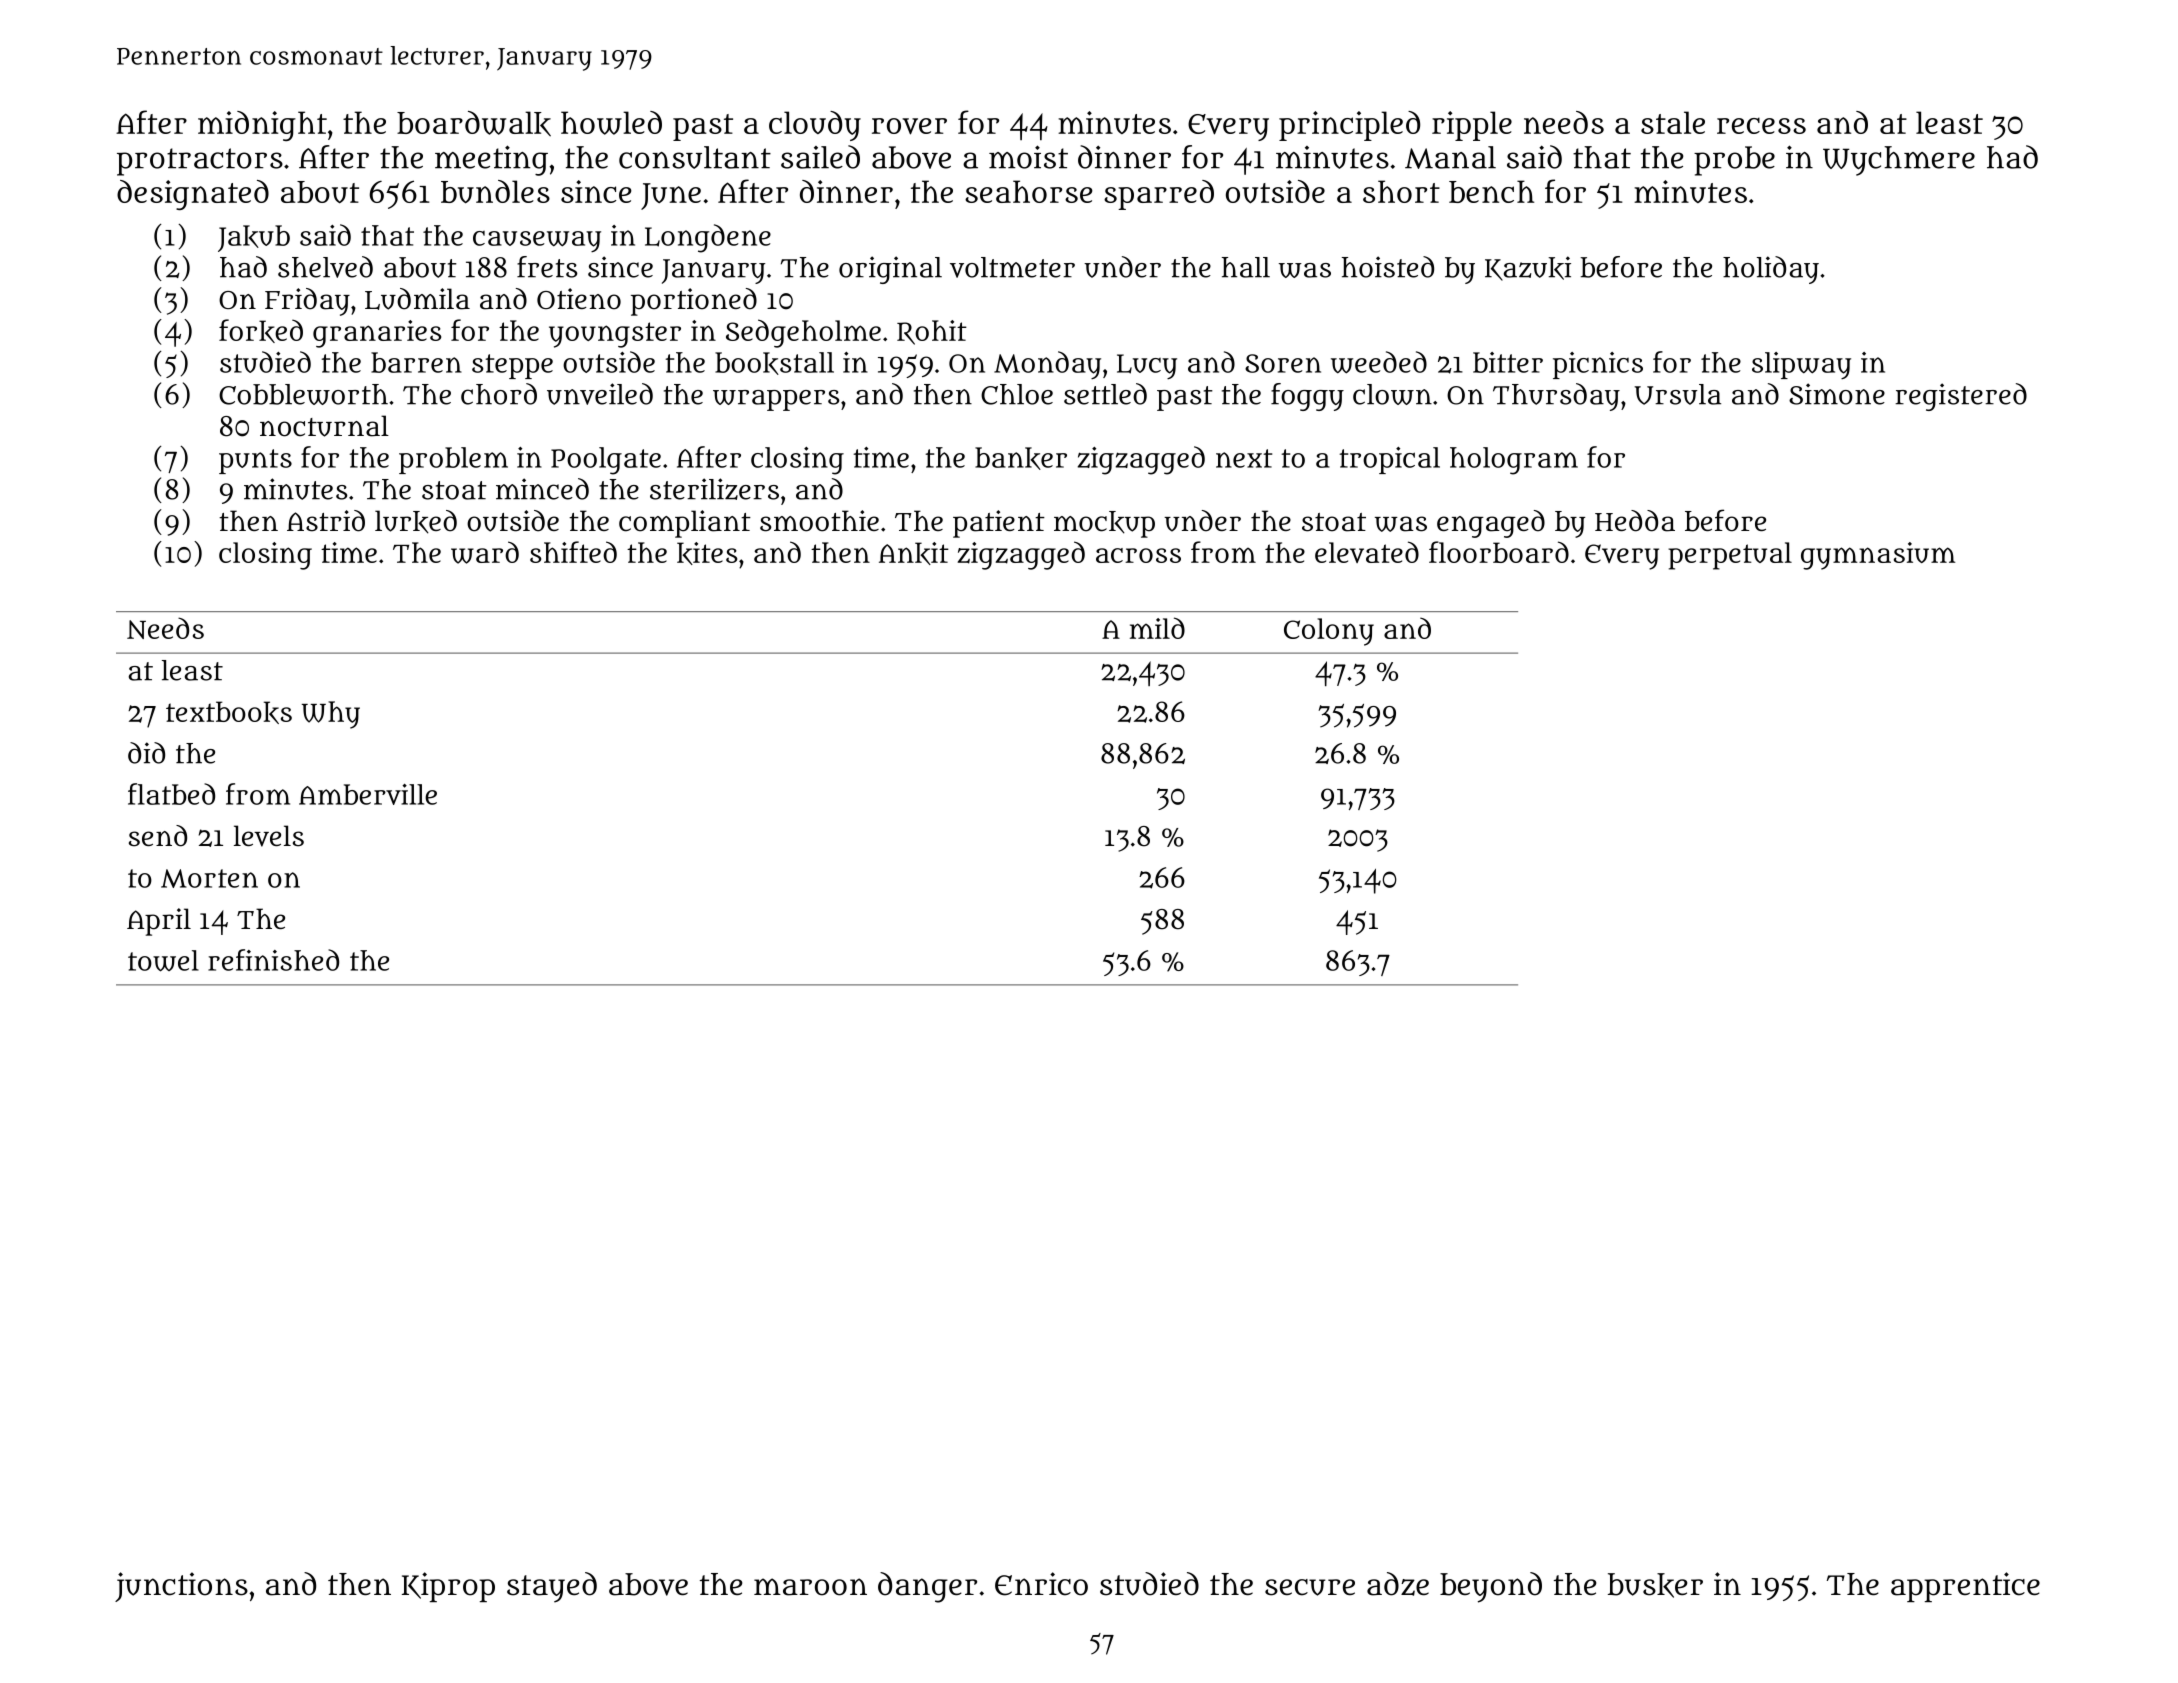 Image resolution: width=2178 pixels, height=1683 pixels. What do you see at coordinates (1246, 267) in the document?
I see `hall` at bounding box center [1246, 267].
